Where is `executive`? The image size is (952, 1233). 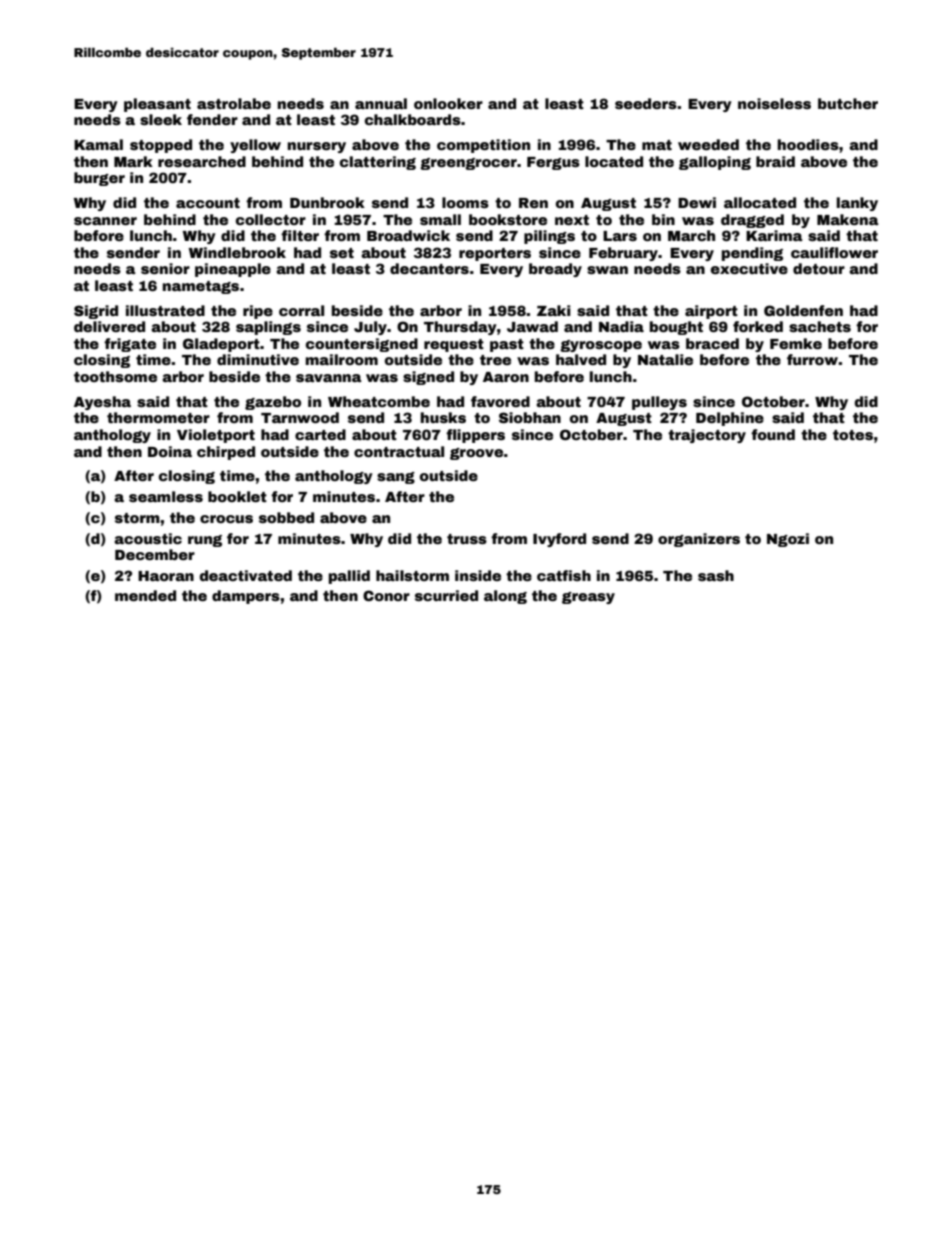 executive is located at coordinates (749, 268).
